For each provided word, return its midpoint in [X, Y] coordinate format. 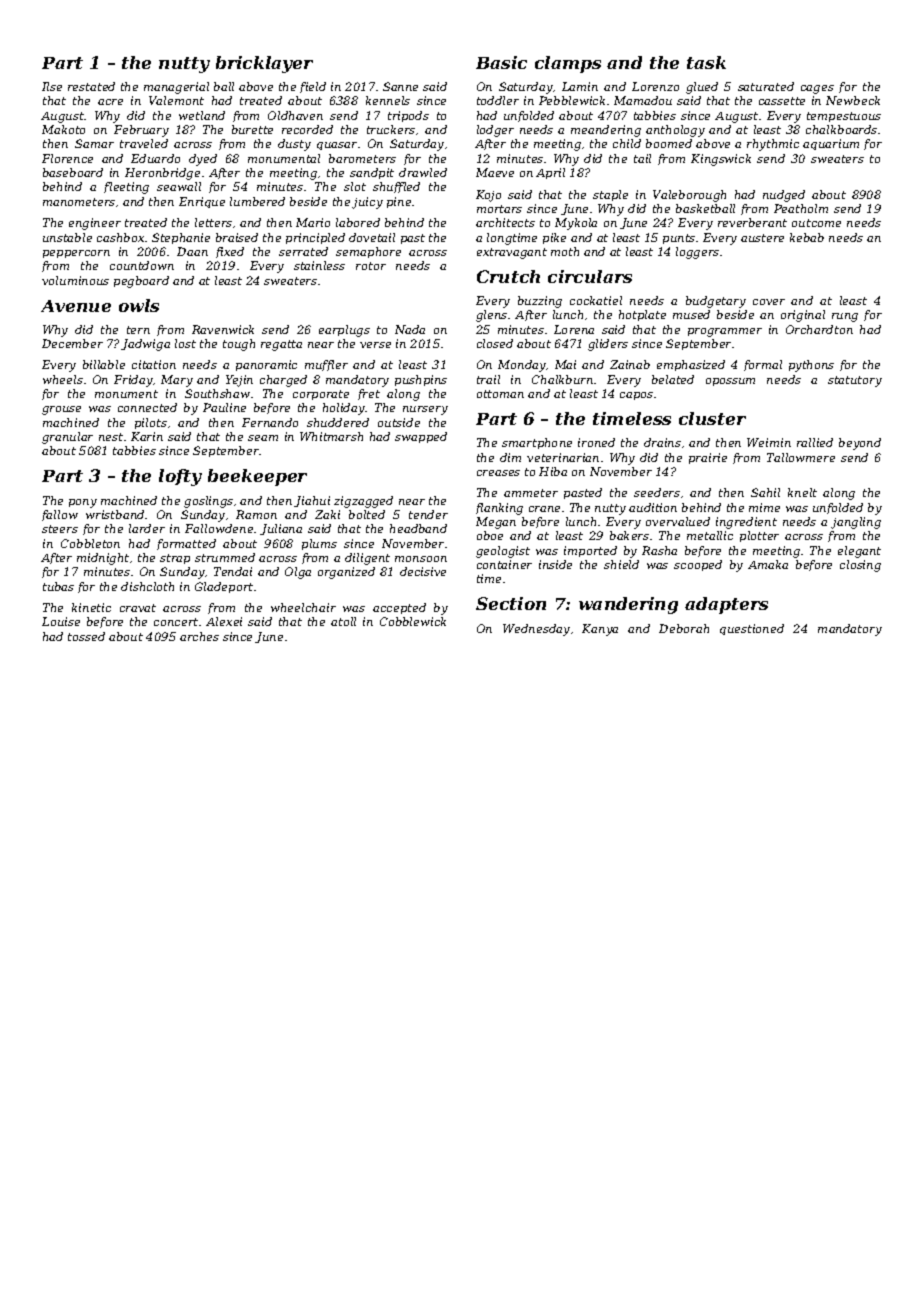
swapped [421, 437]
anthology [675, 131]
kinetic [91, 607]
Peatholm [801, 208]
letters [213, 222]
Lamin [580, 86]
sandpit [372, 173]
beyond [860, 444]
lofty [180, 477]
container [504, 564]
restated [91, 86]
